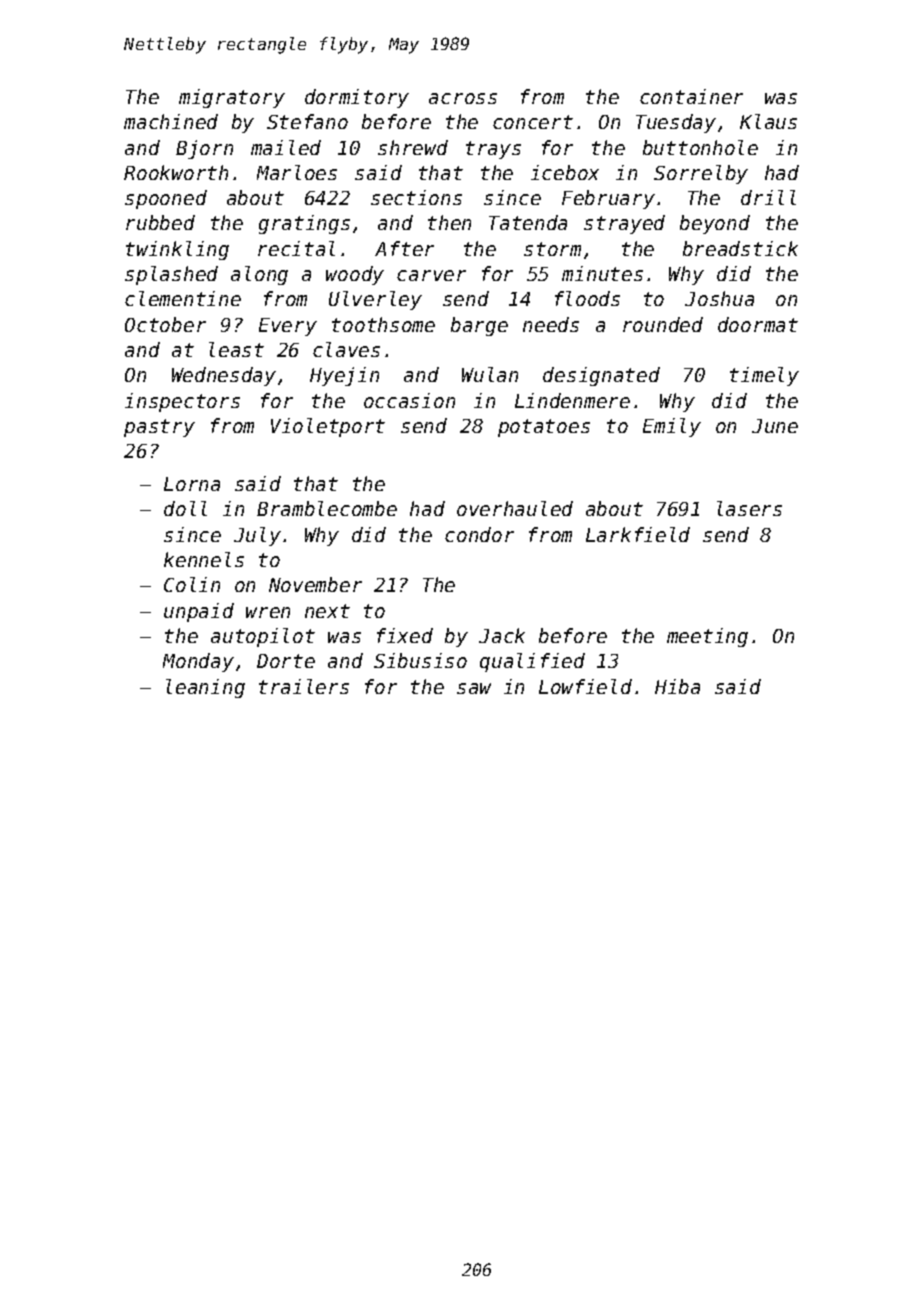 The height and width of the screenshot is (1314, 924). What do you see at coordinates (463, 98) in the screenshot?
I see `across` at bounding box center [463, 98].
